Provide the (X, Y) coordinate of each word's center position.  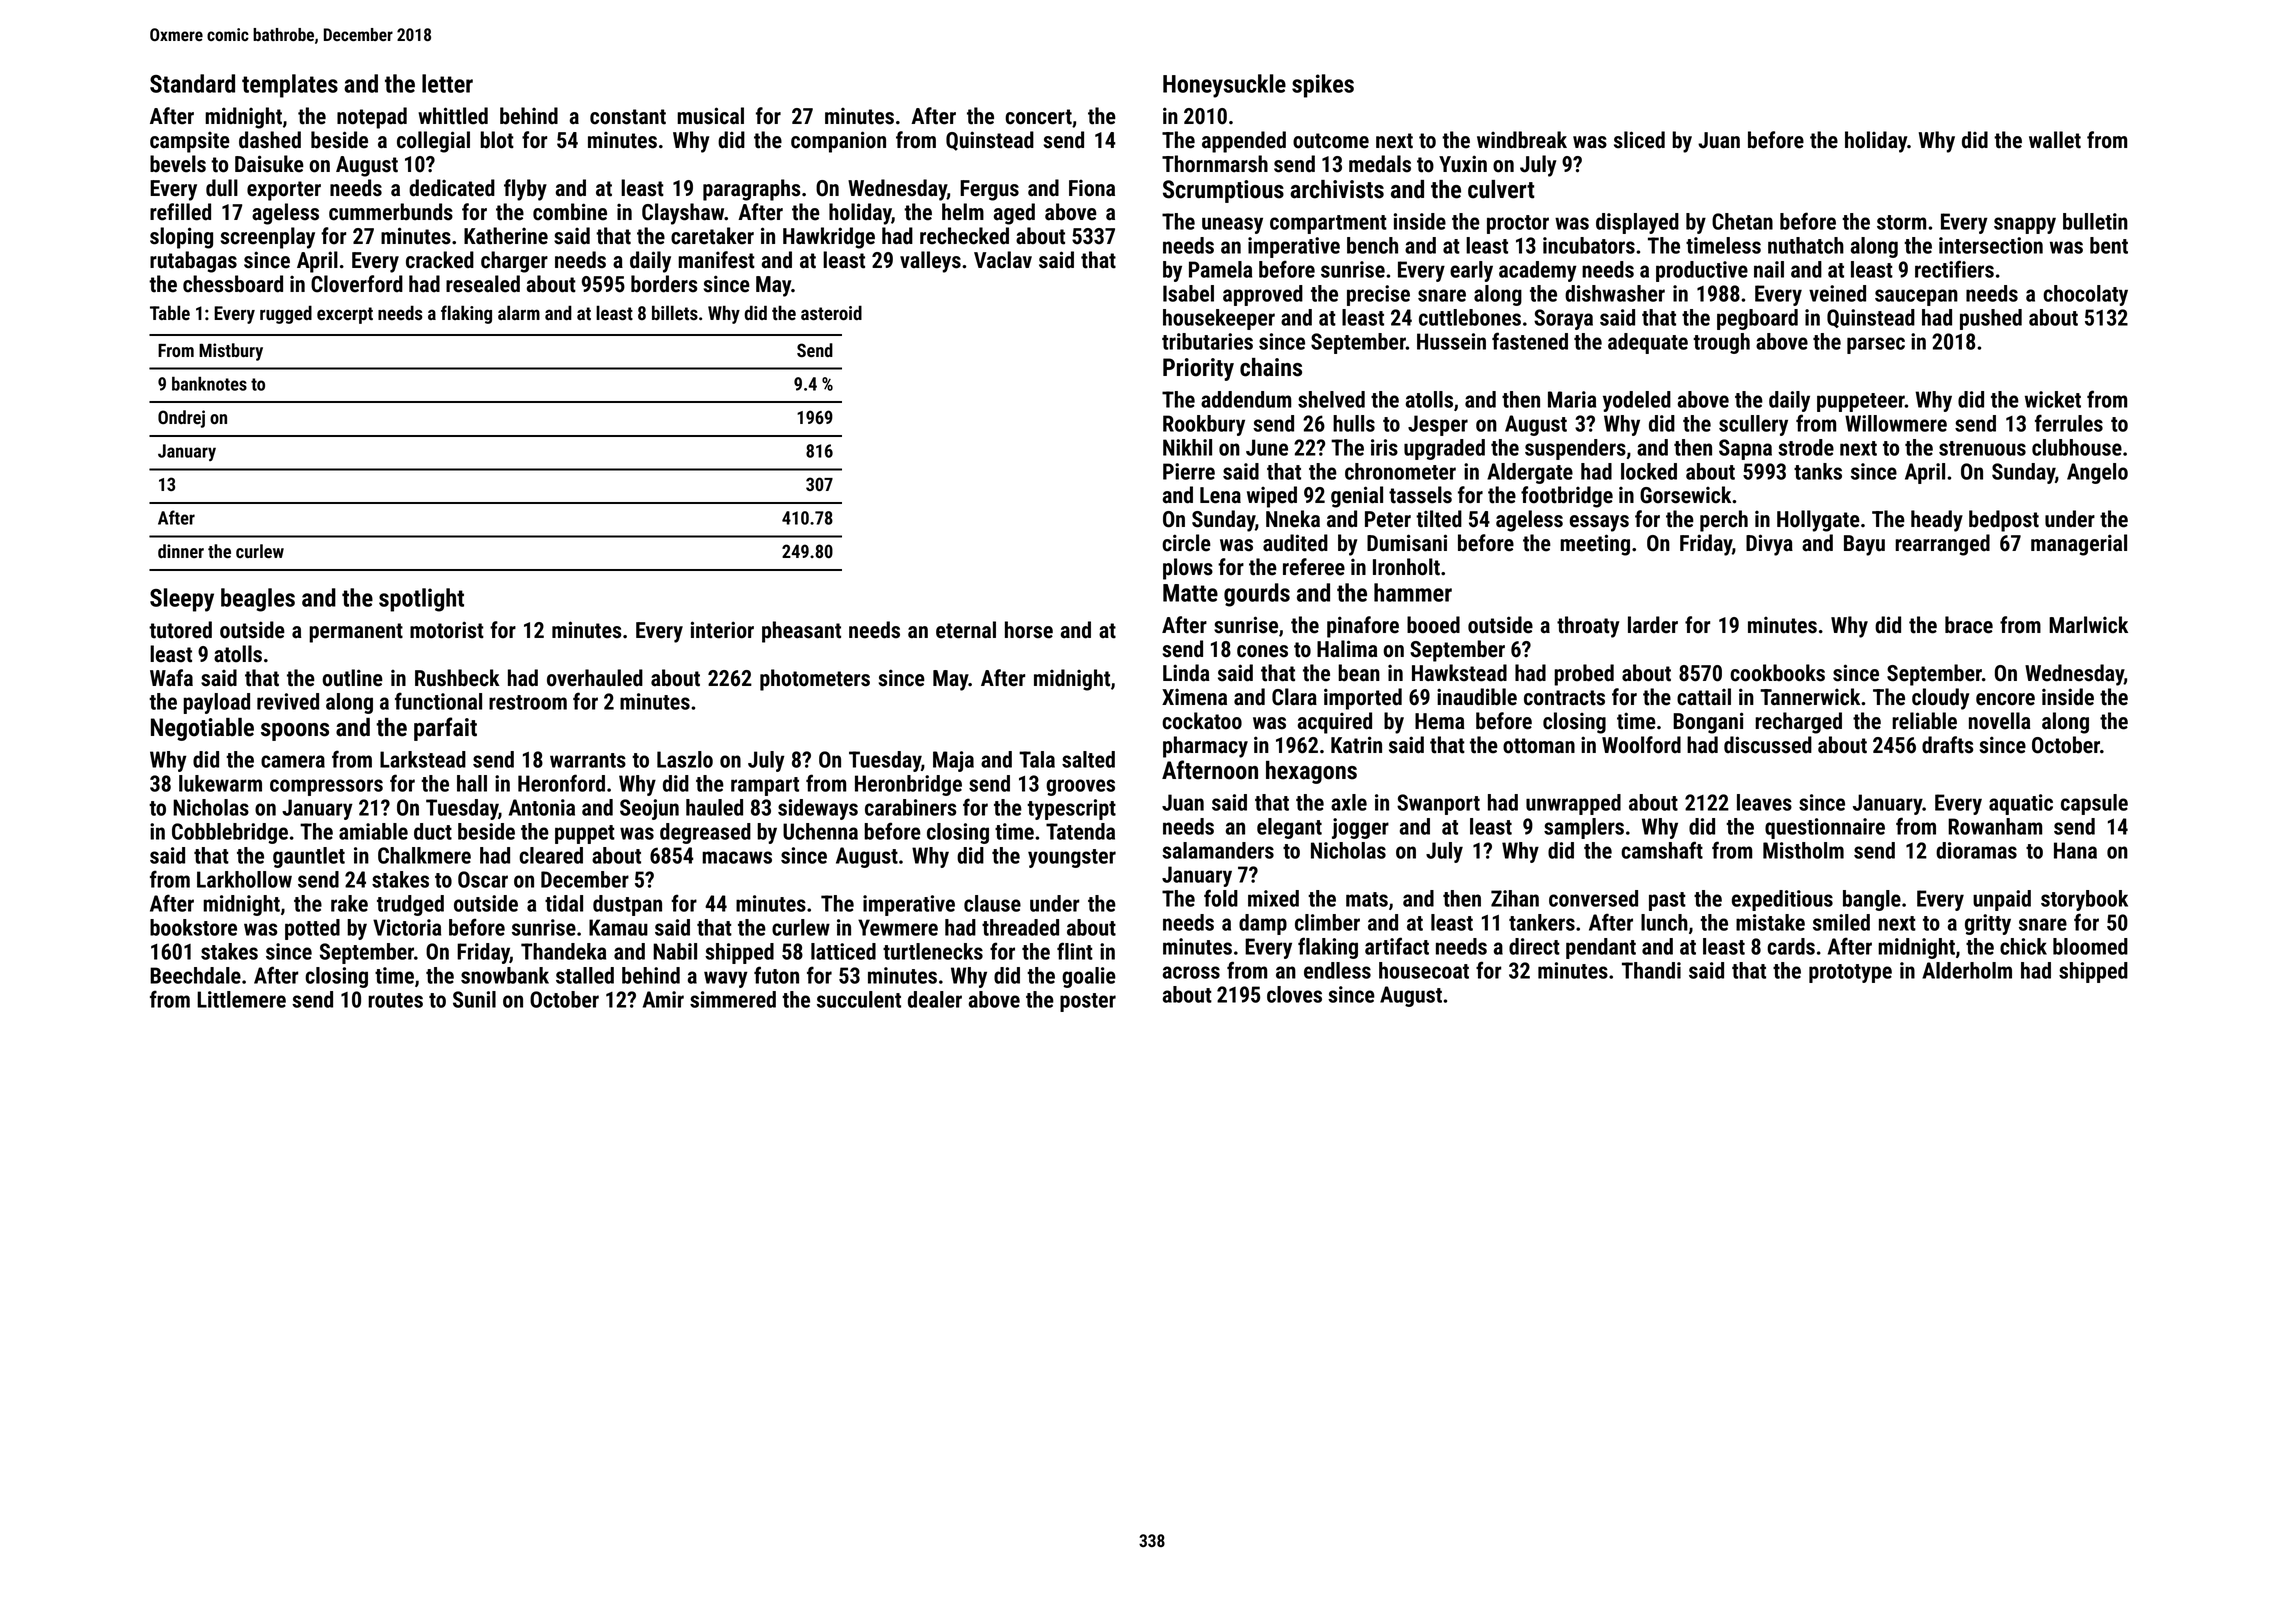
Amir (663, 999)
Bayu (1864, 545)
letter (447, 83)
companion (838, 142)
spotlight (421, 600)
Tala (1037, 759)
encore (2005, 699)
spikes (1323, 86)
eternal (966, 630)
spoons (295, 732)
